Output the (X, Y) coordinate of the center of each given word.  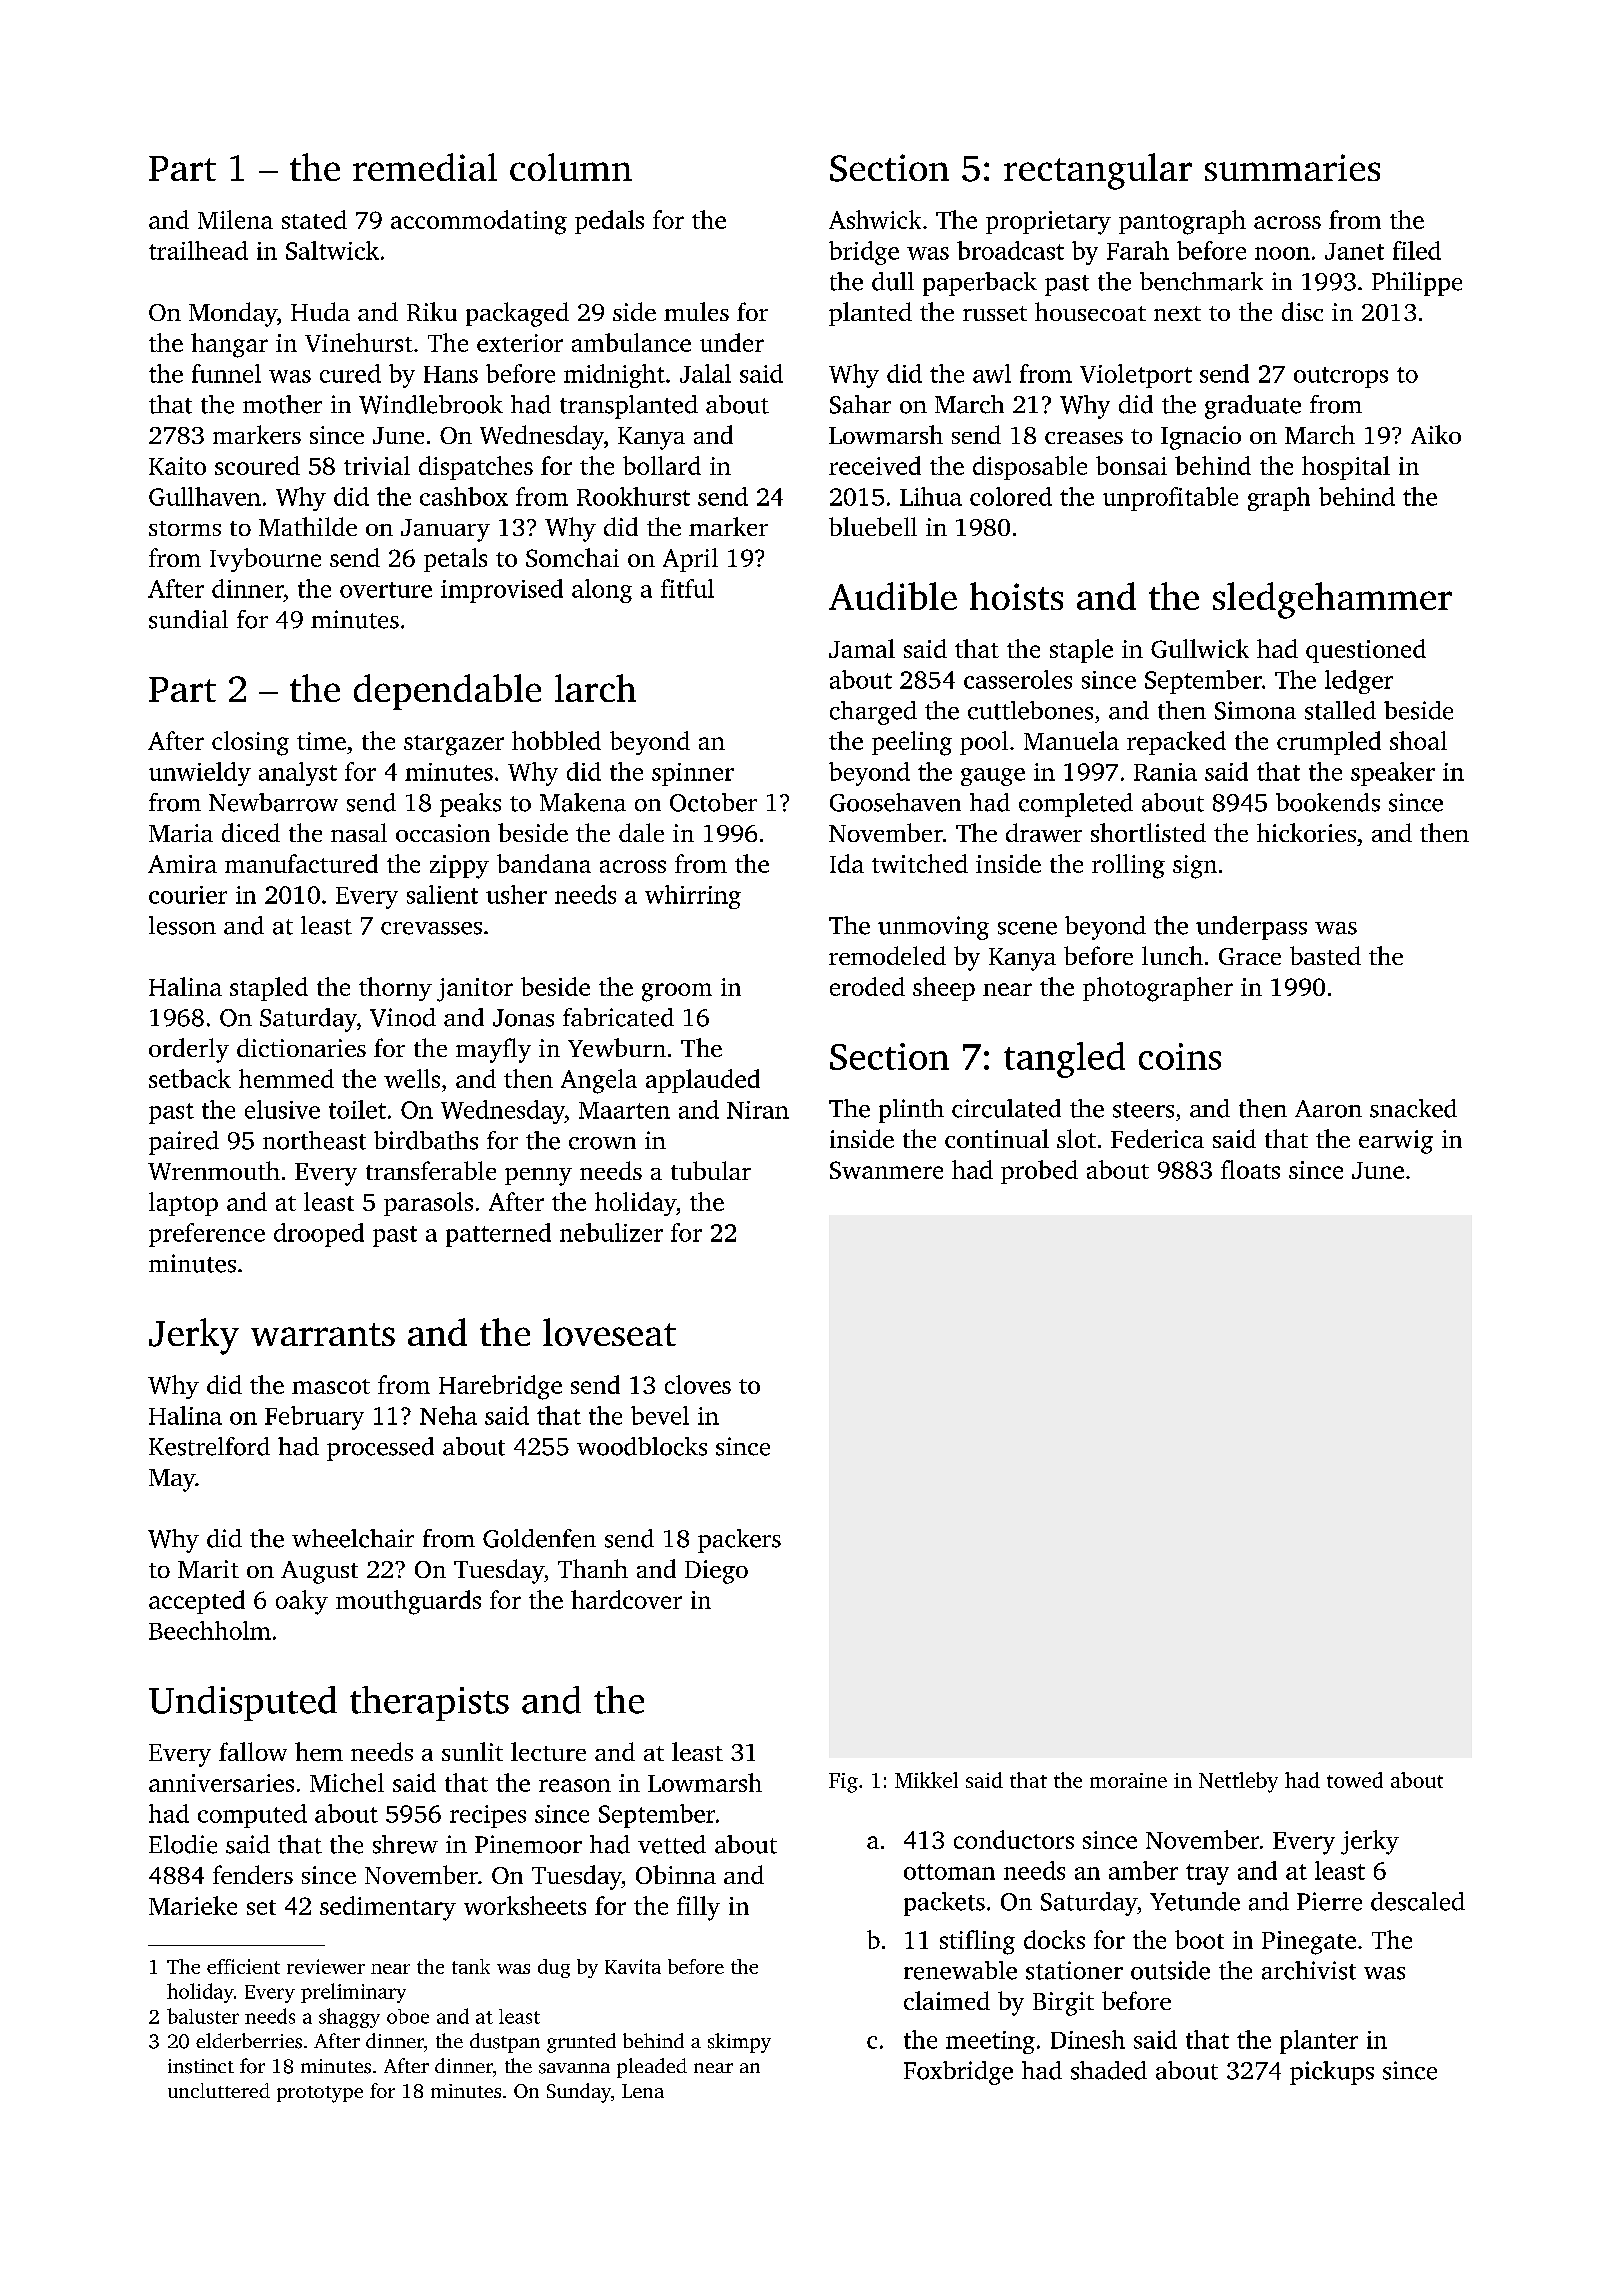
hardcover (626, 1599)
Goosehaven (895, 802)
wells (412, 1078)
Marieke (193, 1905)
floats (1250, 1169)
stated (314, 219)
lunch (1172, 955)
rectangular (1098, 171)
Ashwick (875, 219)
